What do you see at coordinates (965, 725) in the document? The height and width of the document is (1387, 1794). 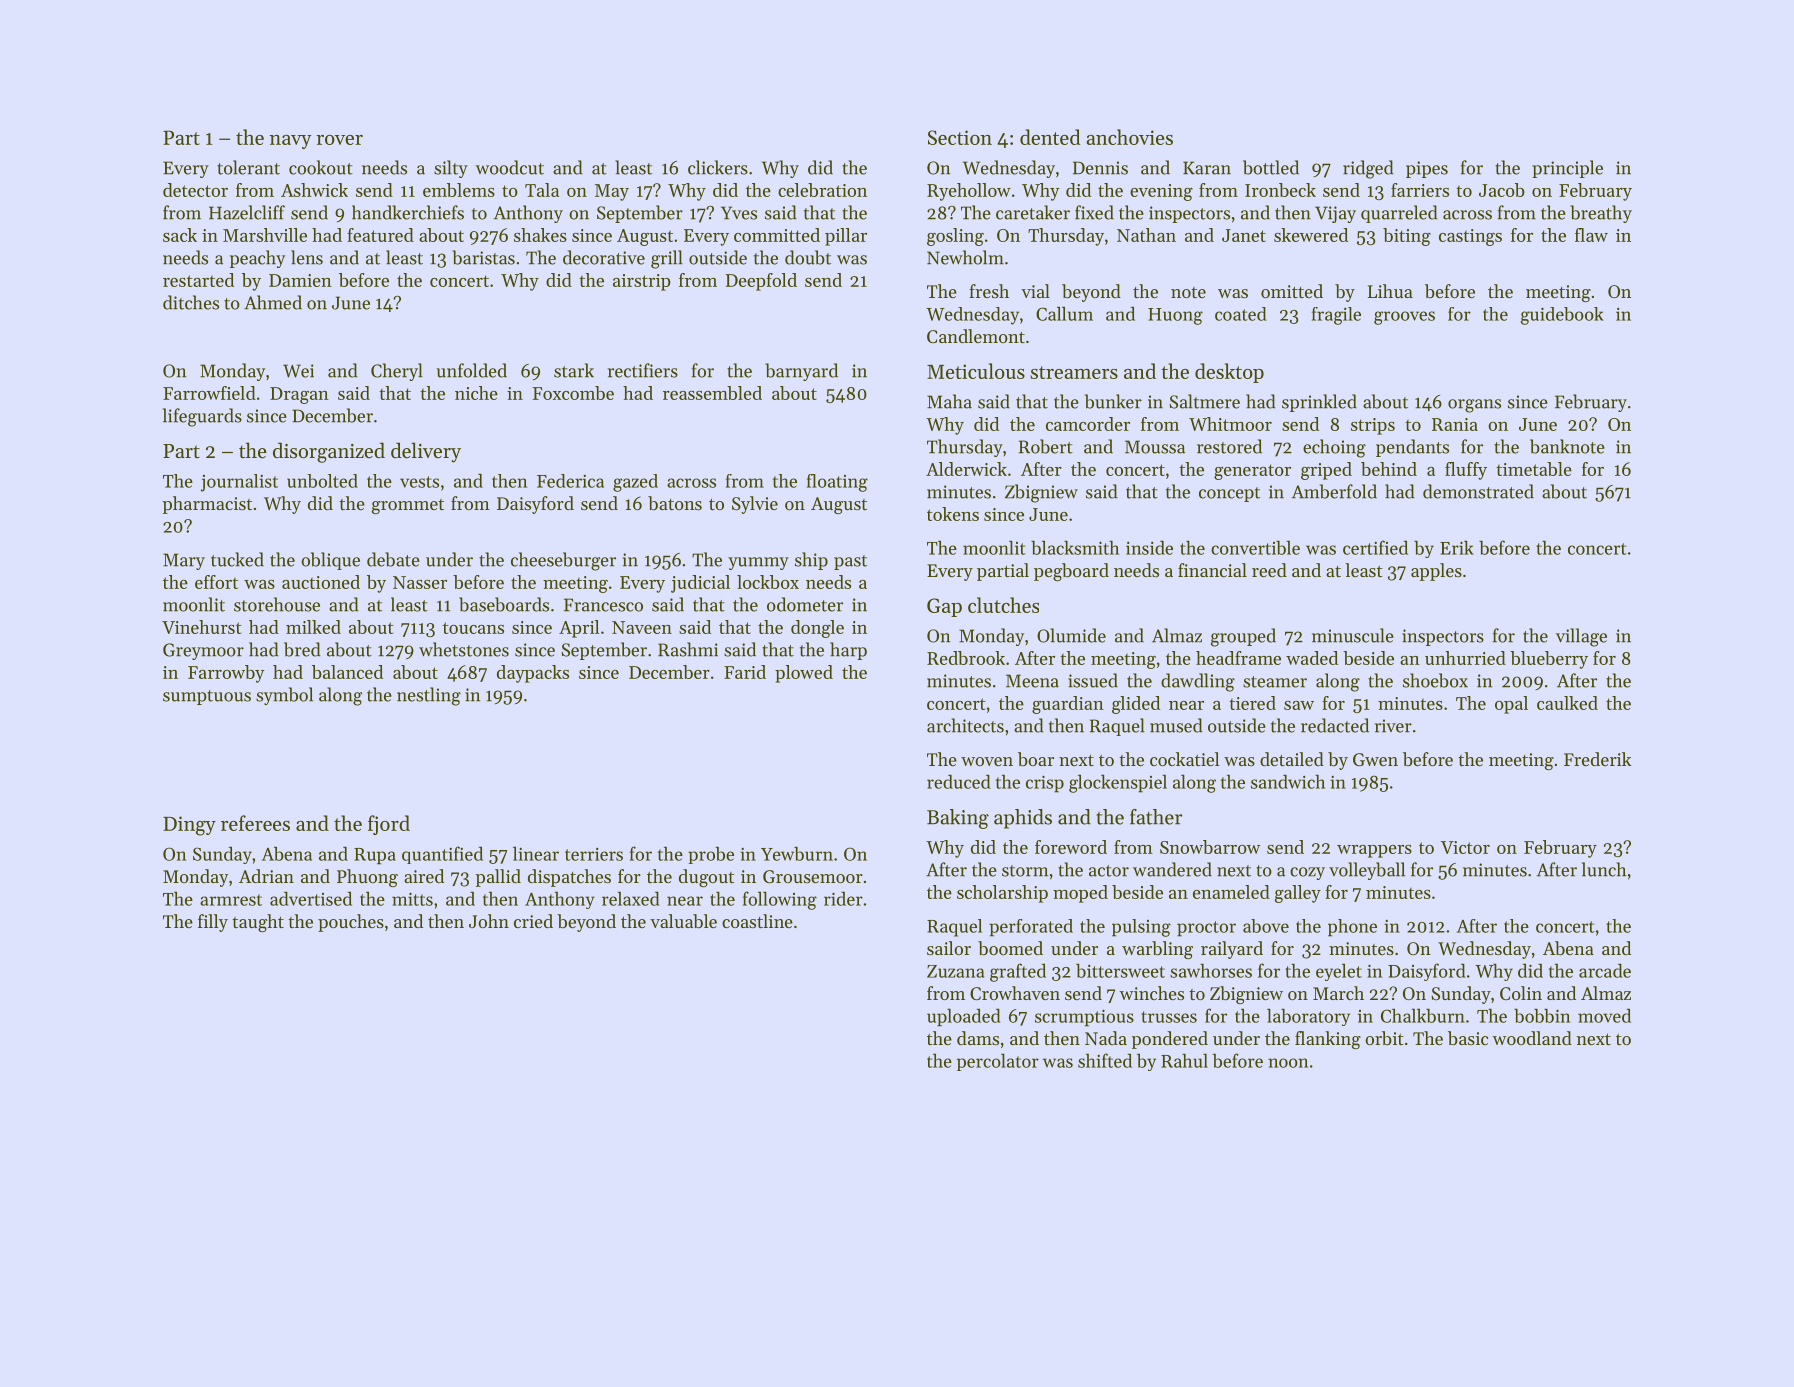 I see `architects` at bounding box center [965, 725].
